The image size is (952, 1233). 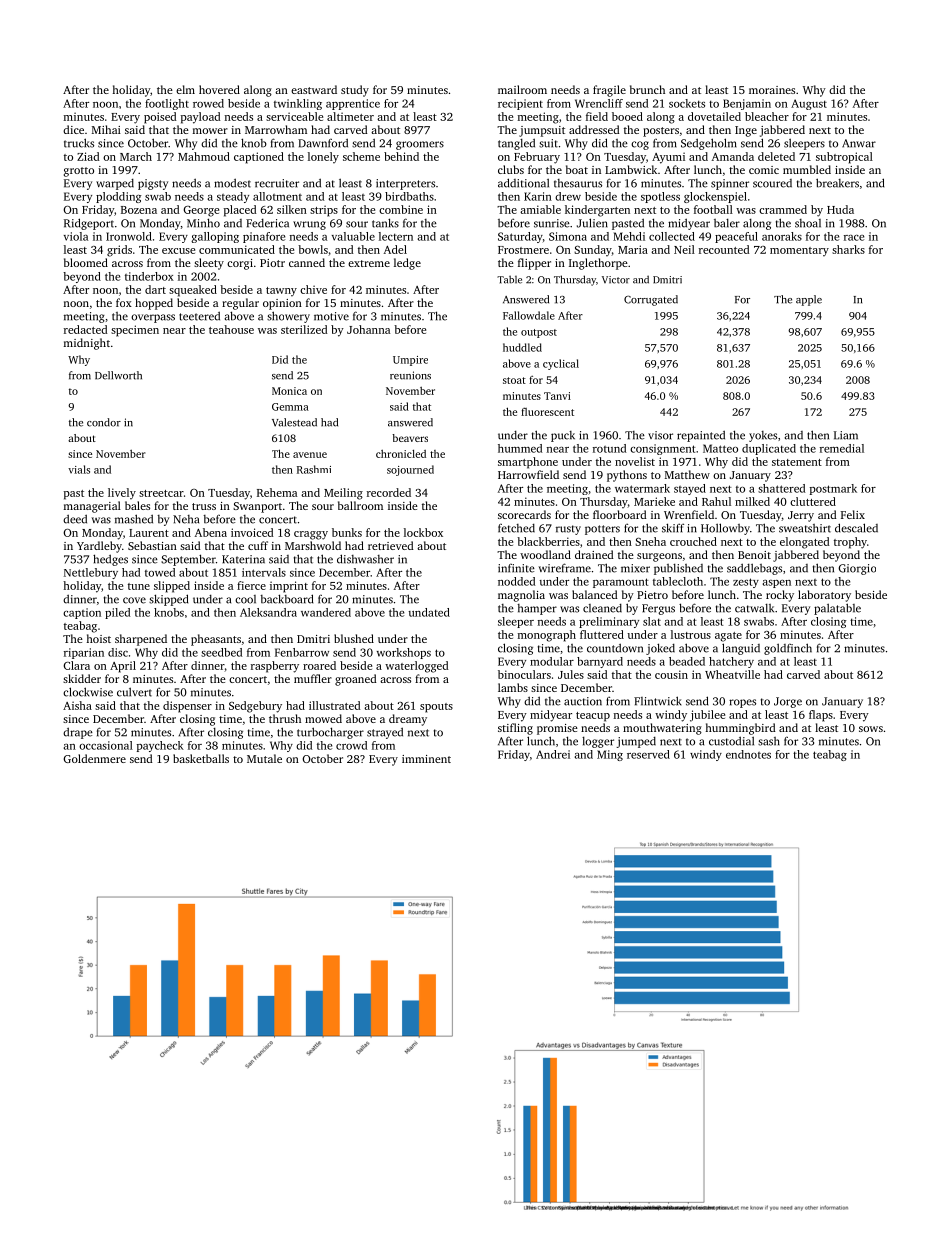 What do you see at coordinates (219, 89) in the page?
I see `hovered` at bounding box center [219, 89].
